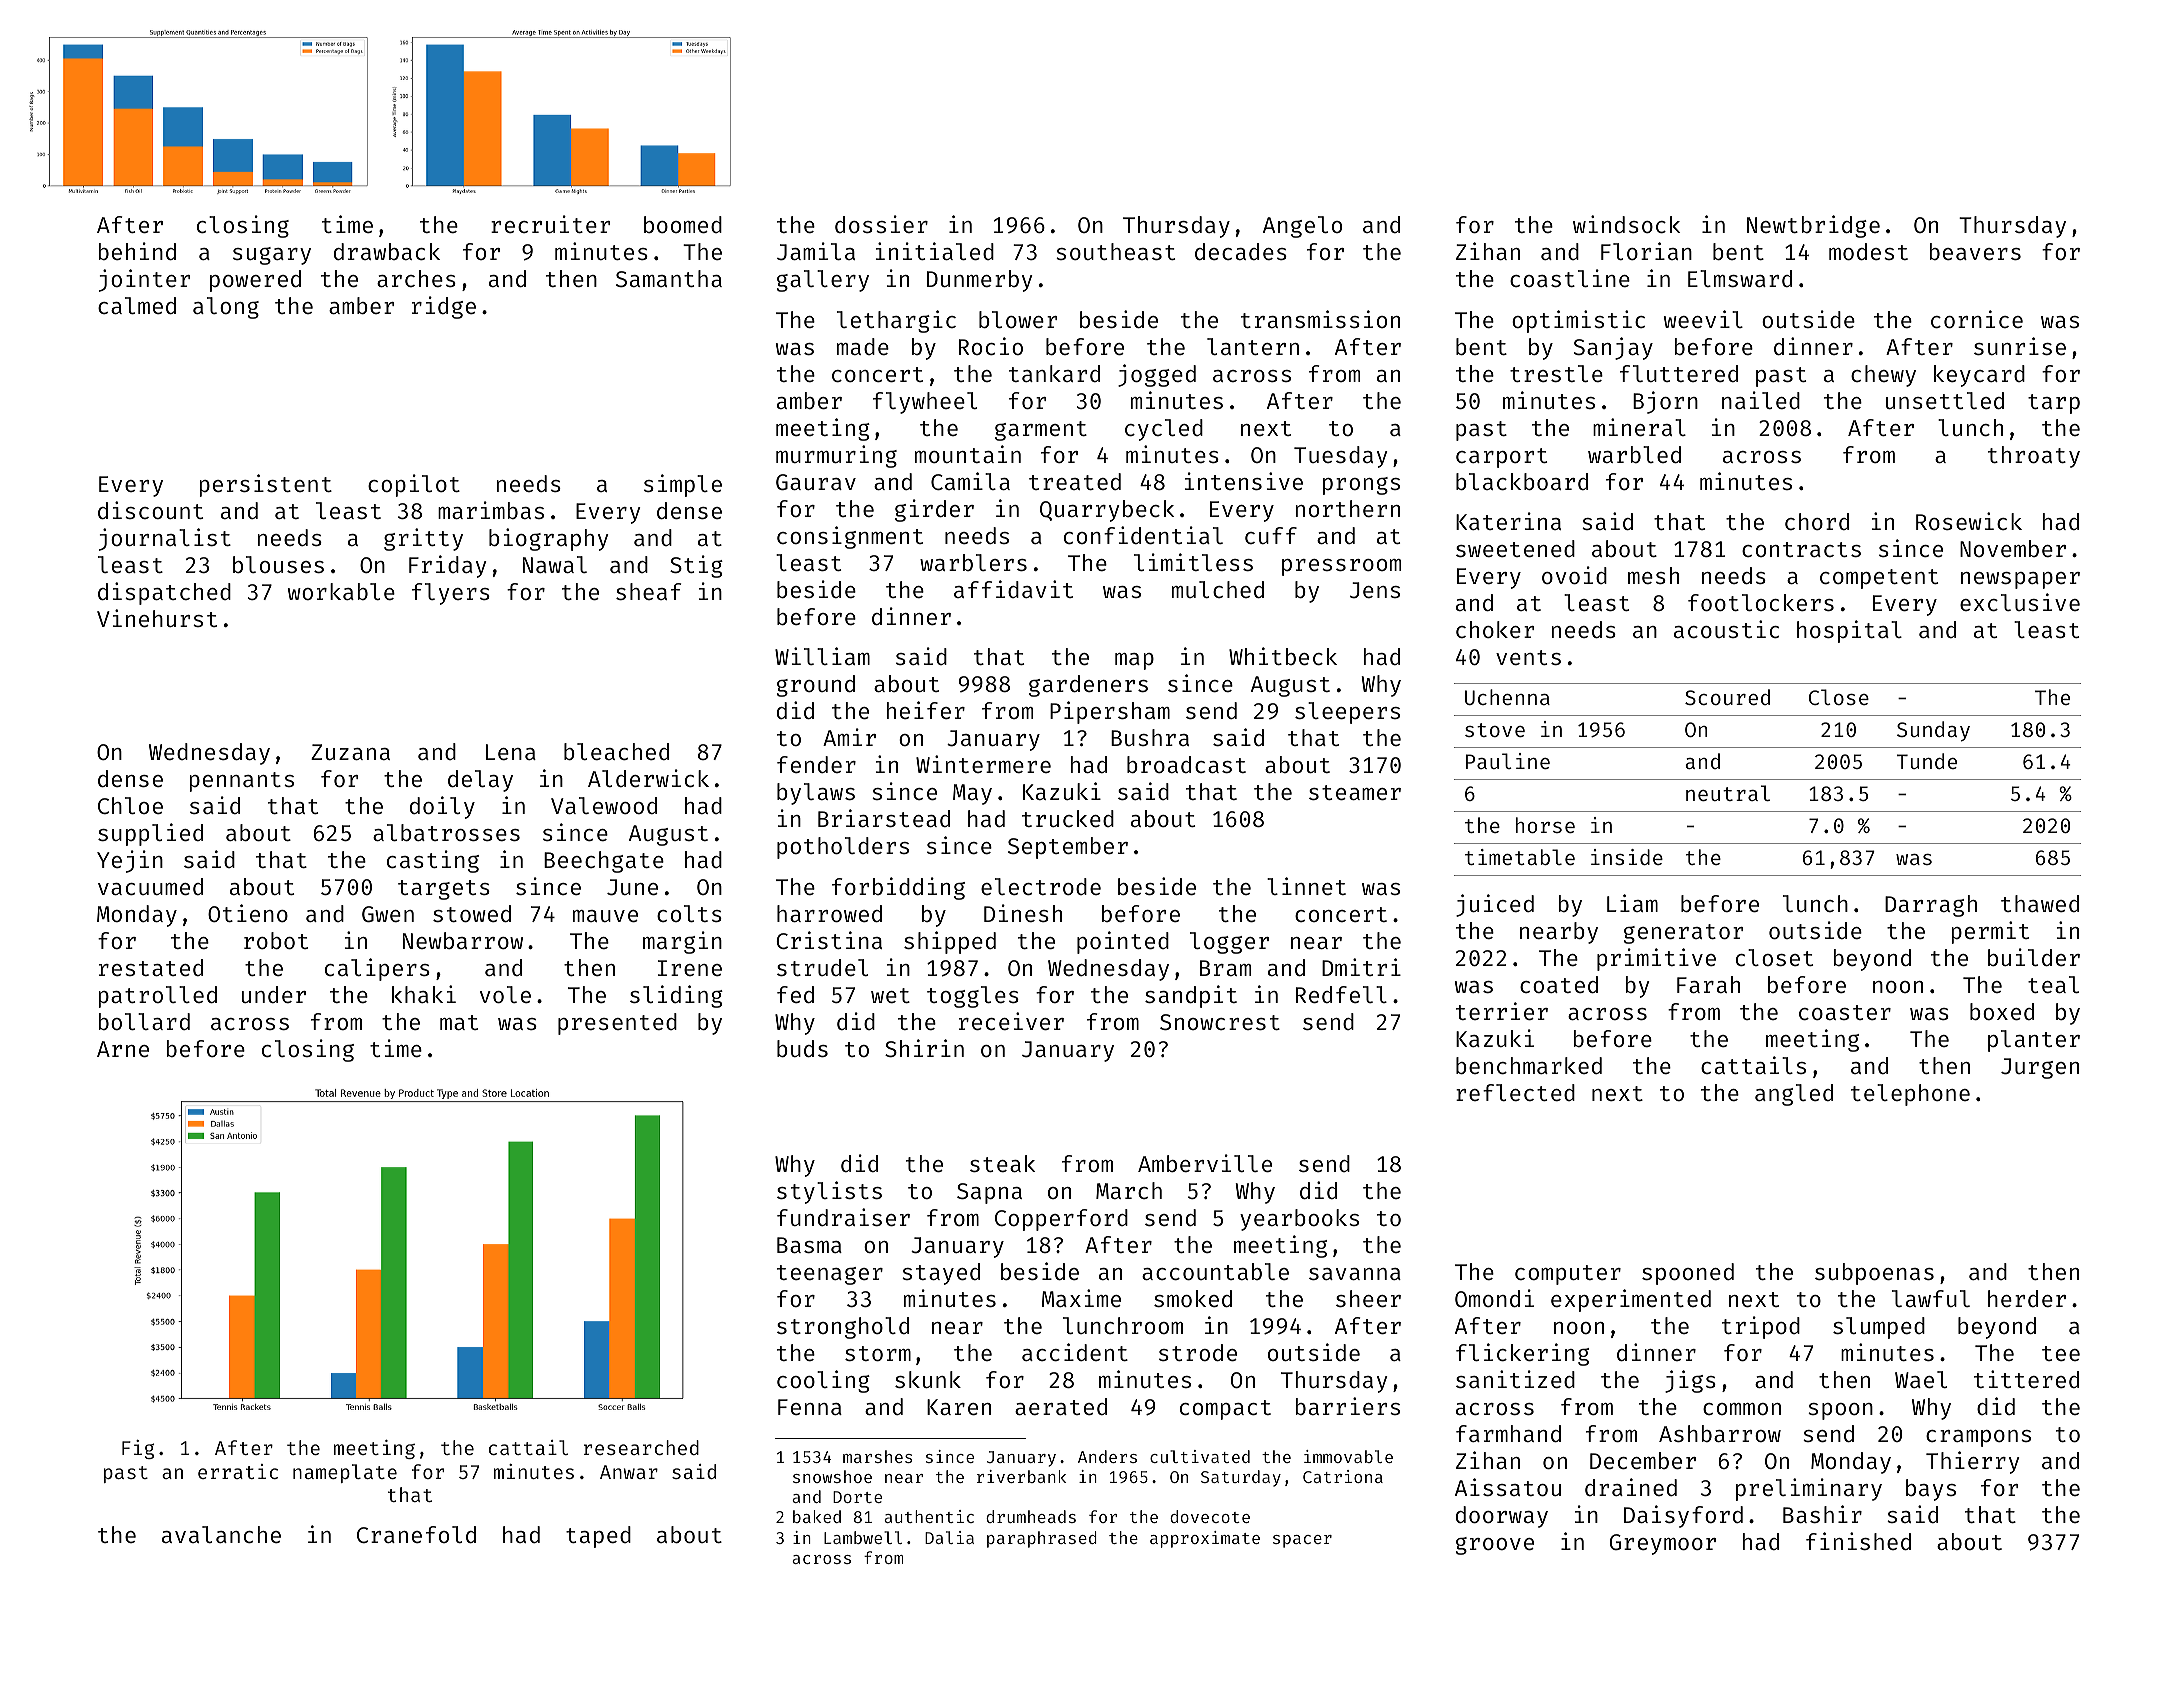 The height and width of the screenshot is (1683, 2178). What do you see at coordinates (221, 1534) in the screenshot?
I see `avalanche` at bounding box center [221, 1534].
